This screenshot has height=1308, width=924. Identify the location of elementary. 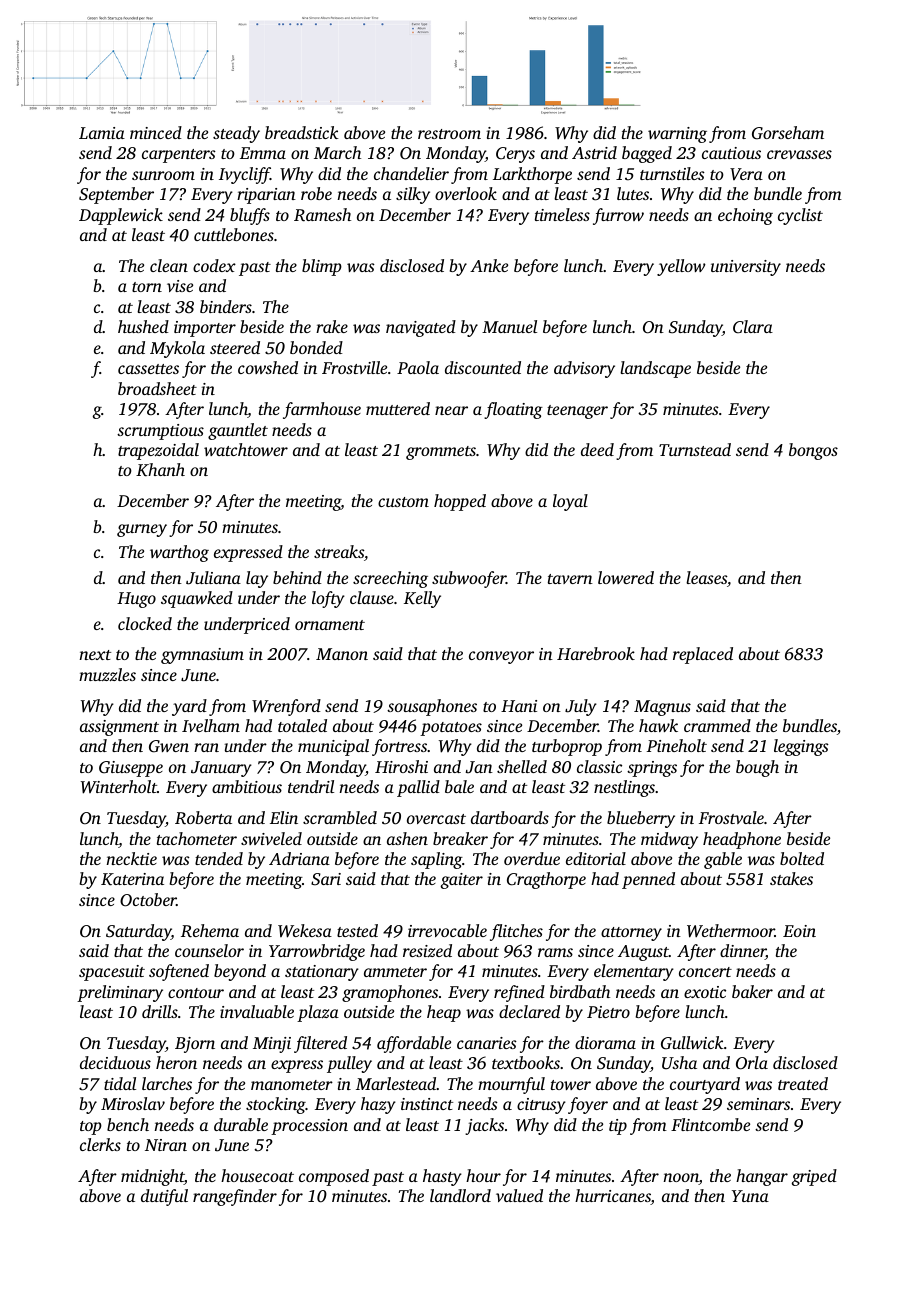
(634, 972).
